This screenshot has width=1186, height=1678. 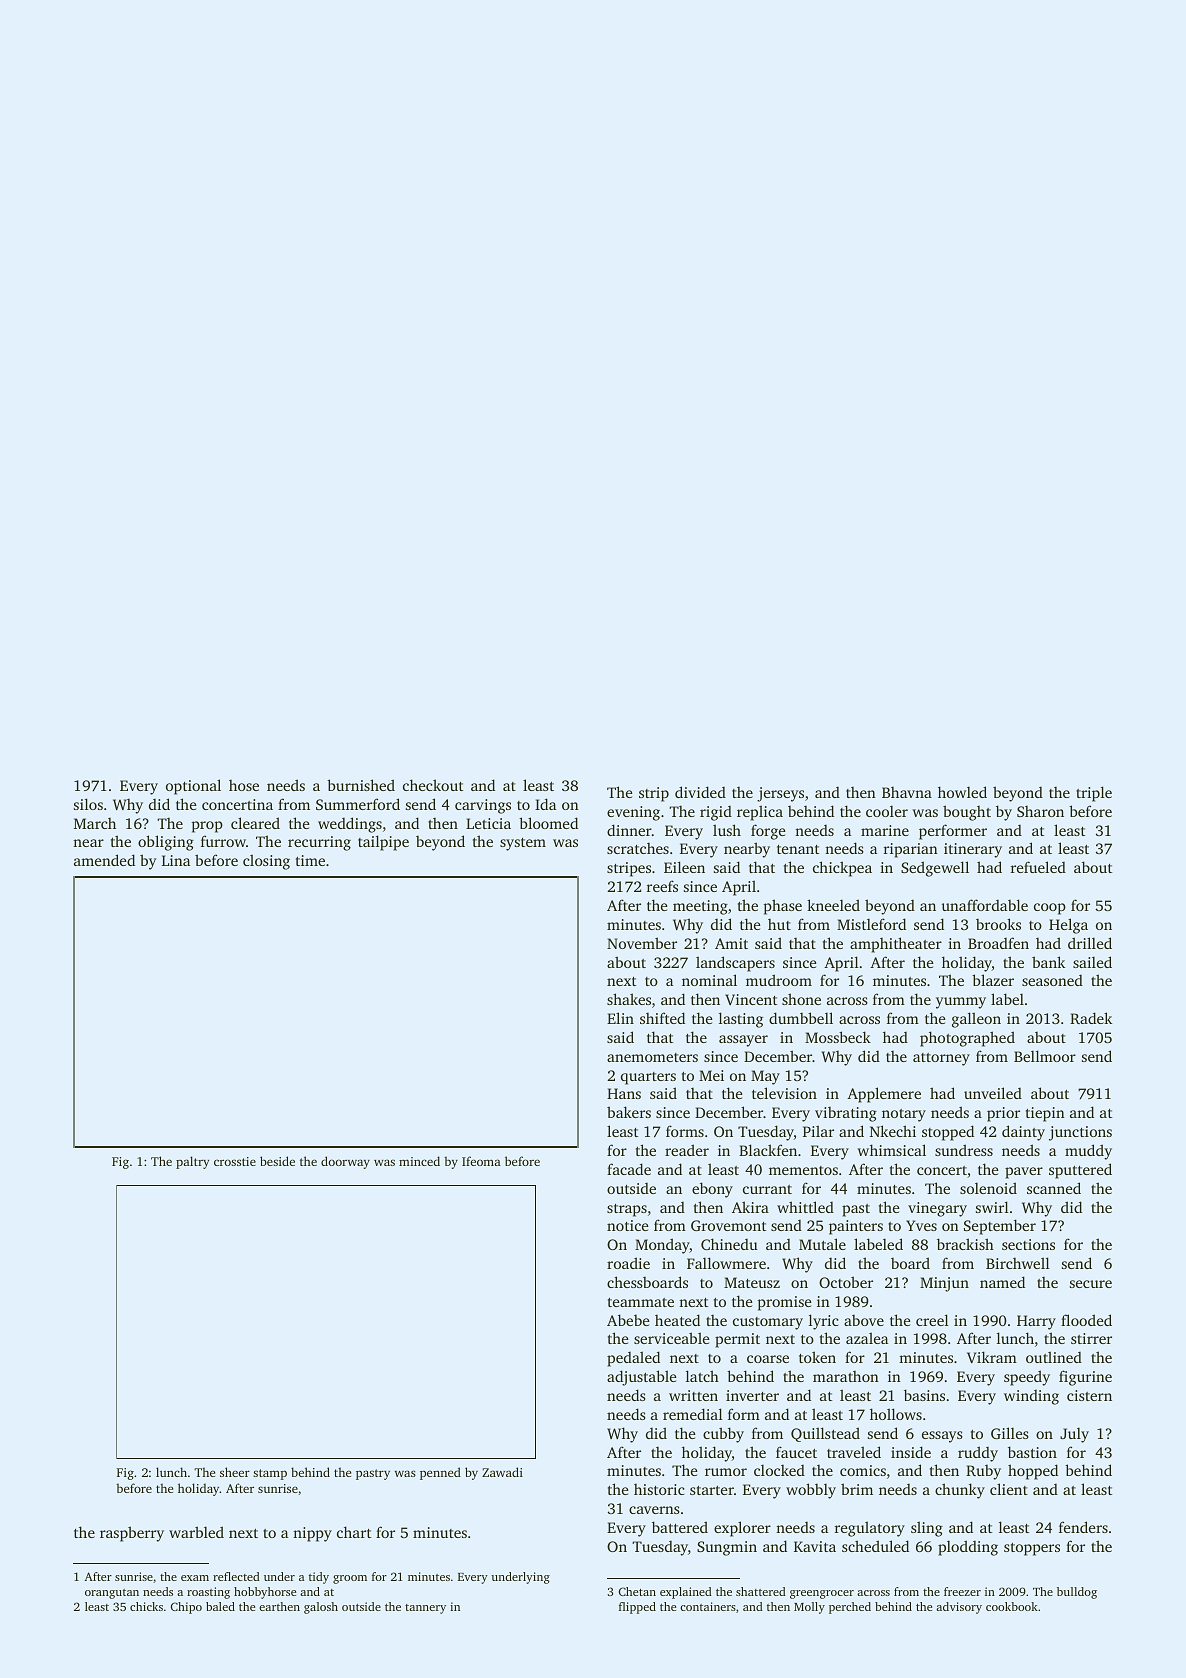 What do you see at coordinates (904, 1115) in the screenshot?
I see `notary` at bounding box center [904, 1115].
